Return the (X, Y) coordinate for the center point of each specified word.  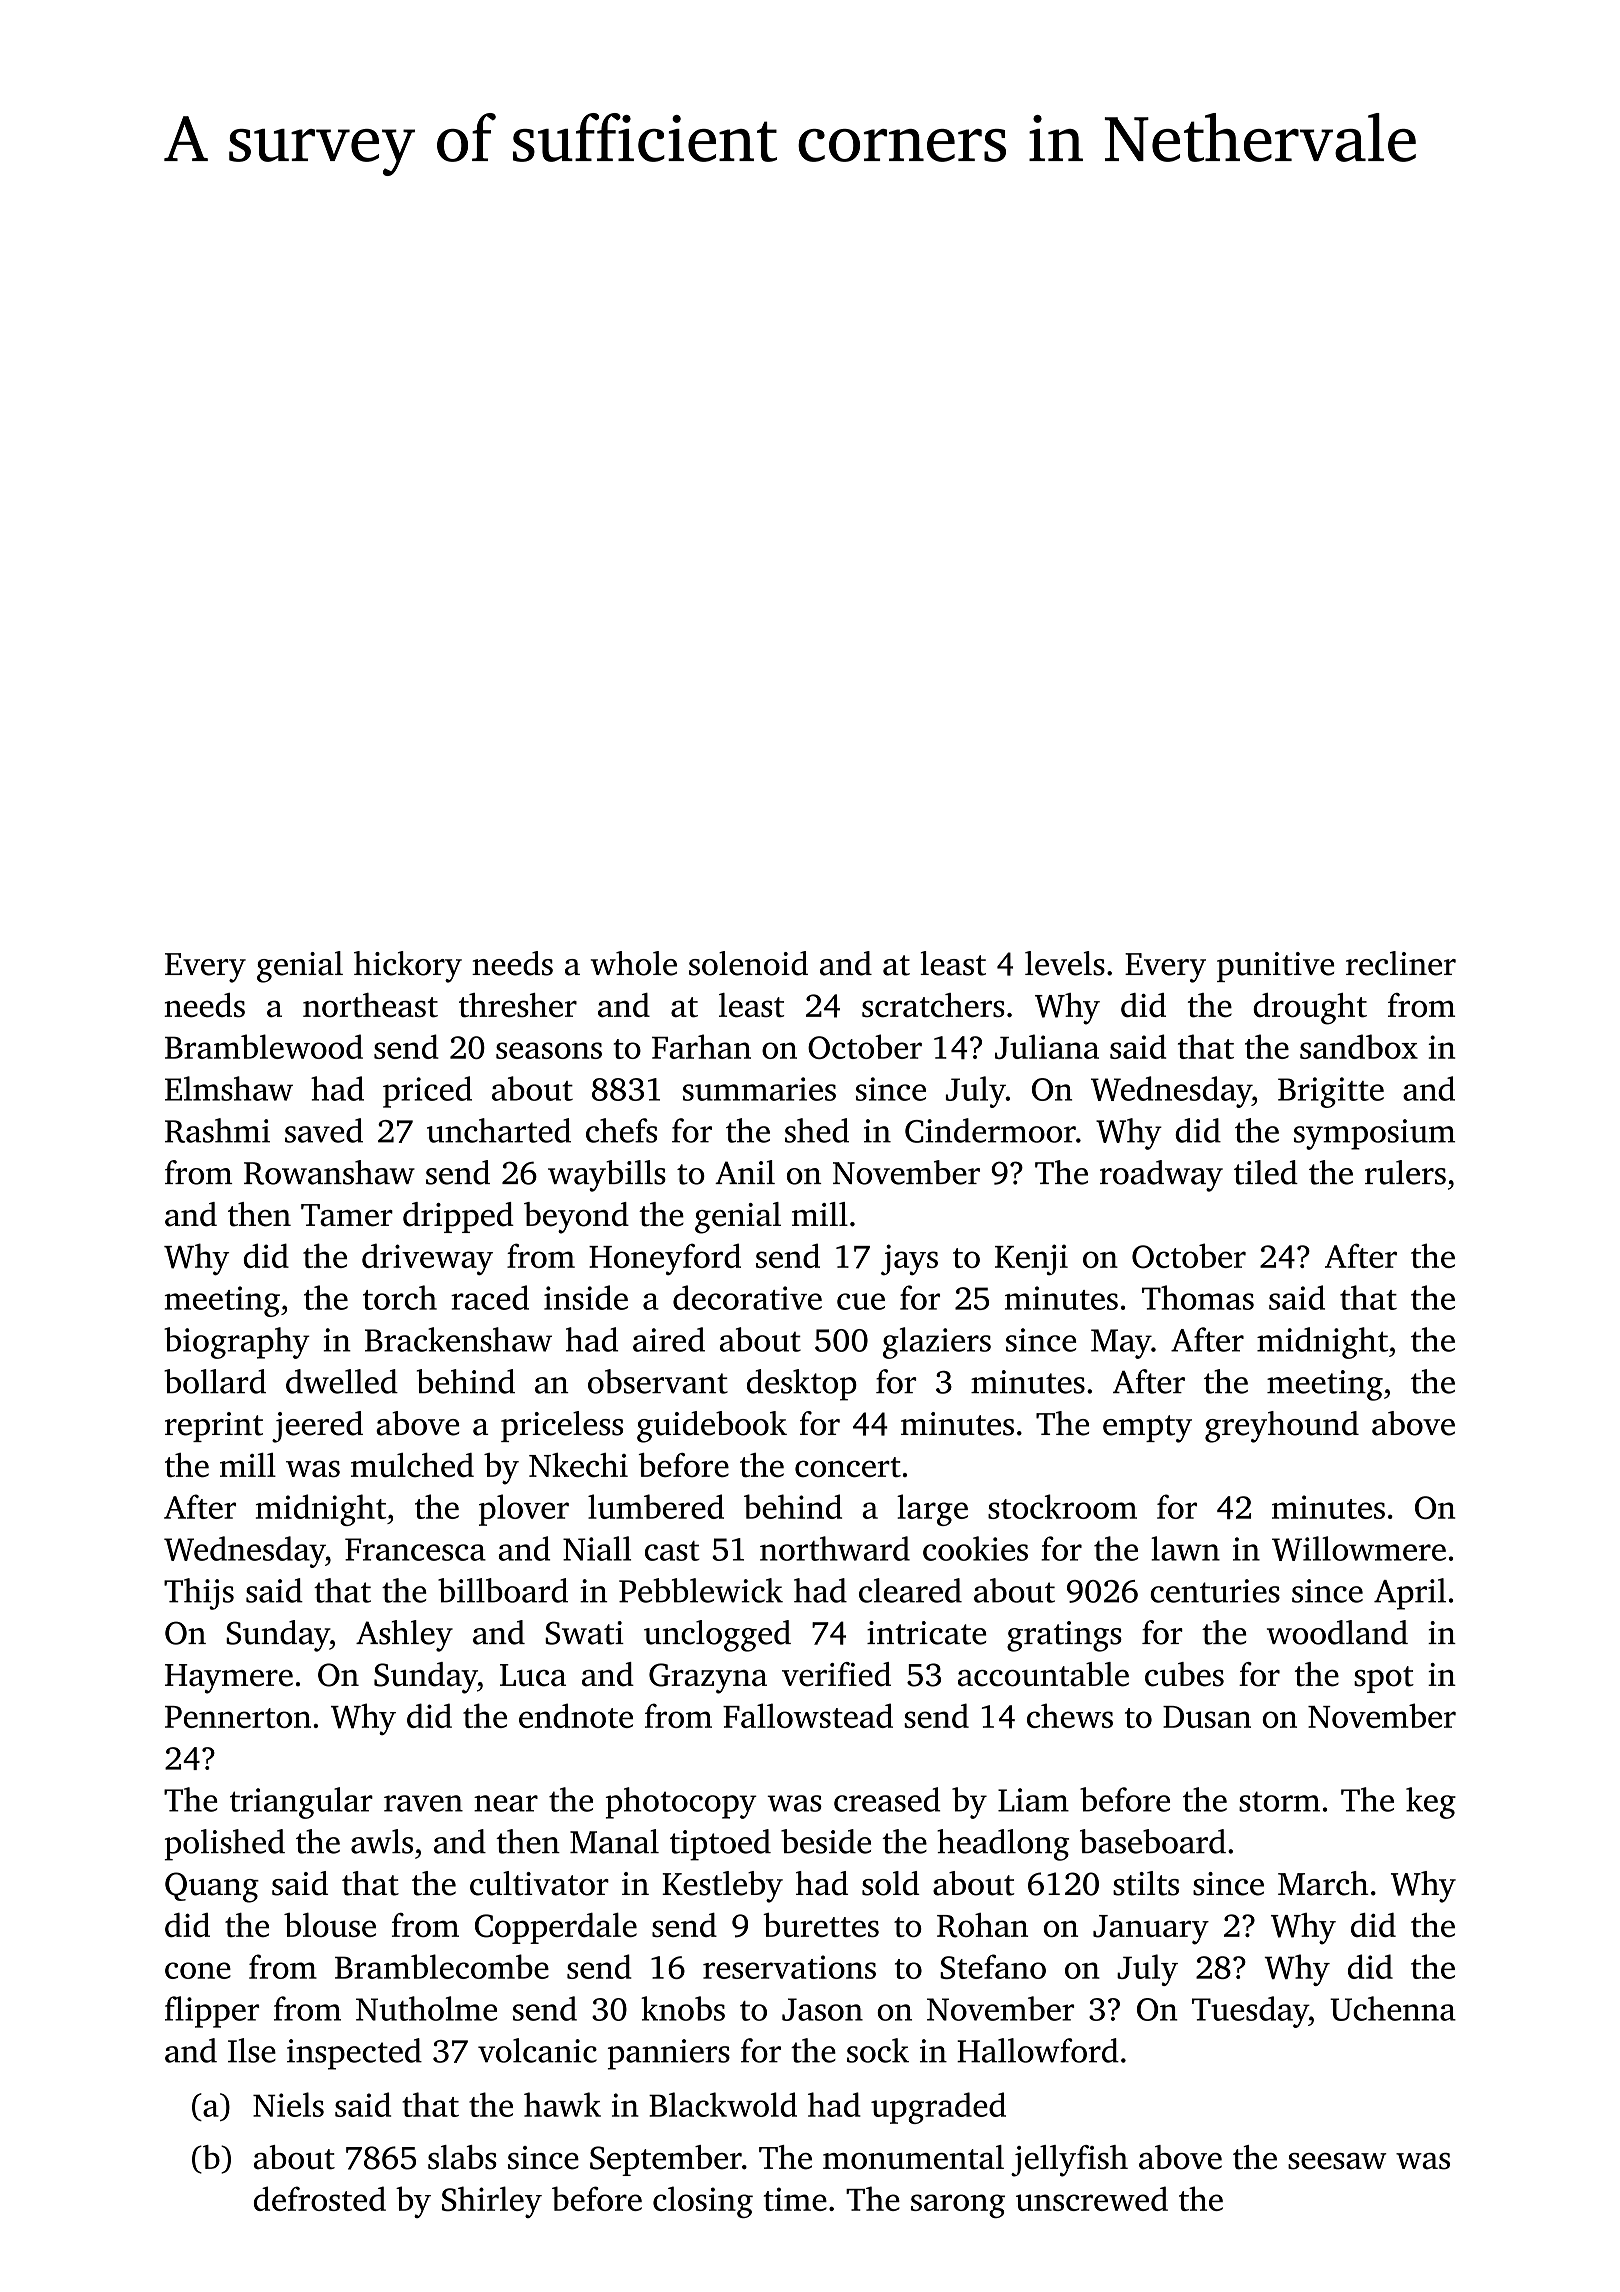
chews (1070, 1715)
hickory (408, 967)
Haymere (229, 1679)
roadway (1161, 1176)
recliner (1401, 963)
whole (634, 963)
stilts (1146, 1883)
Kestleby (722, 1887)
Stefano (993, 1966)
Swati (584, 1633)
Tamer (347, 1215)
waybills (607, 1176)
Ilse (252, 2050)
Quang (212, 1887)
